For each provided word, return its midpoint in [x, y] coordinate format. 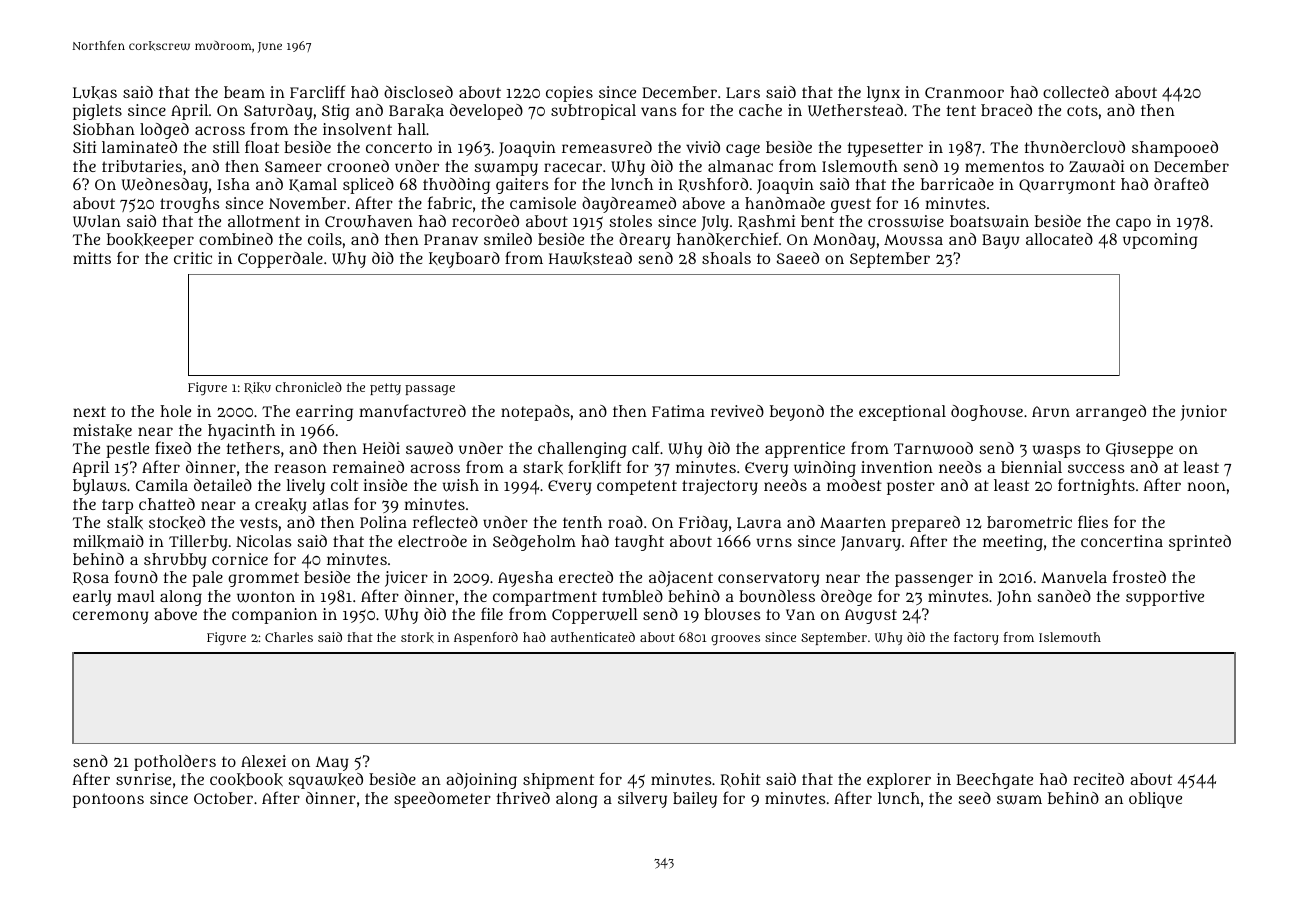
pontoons [108, 800]
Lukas [95, 92]
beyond [797, 413]
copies [569, 94]
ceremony [111, 617]
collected [1076, 92]
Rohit [741, 780]
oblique [1155, 800]
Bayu [1001, 241]
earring [324, 413]
